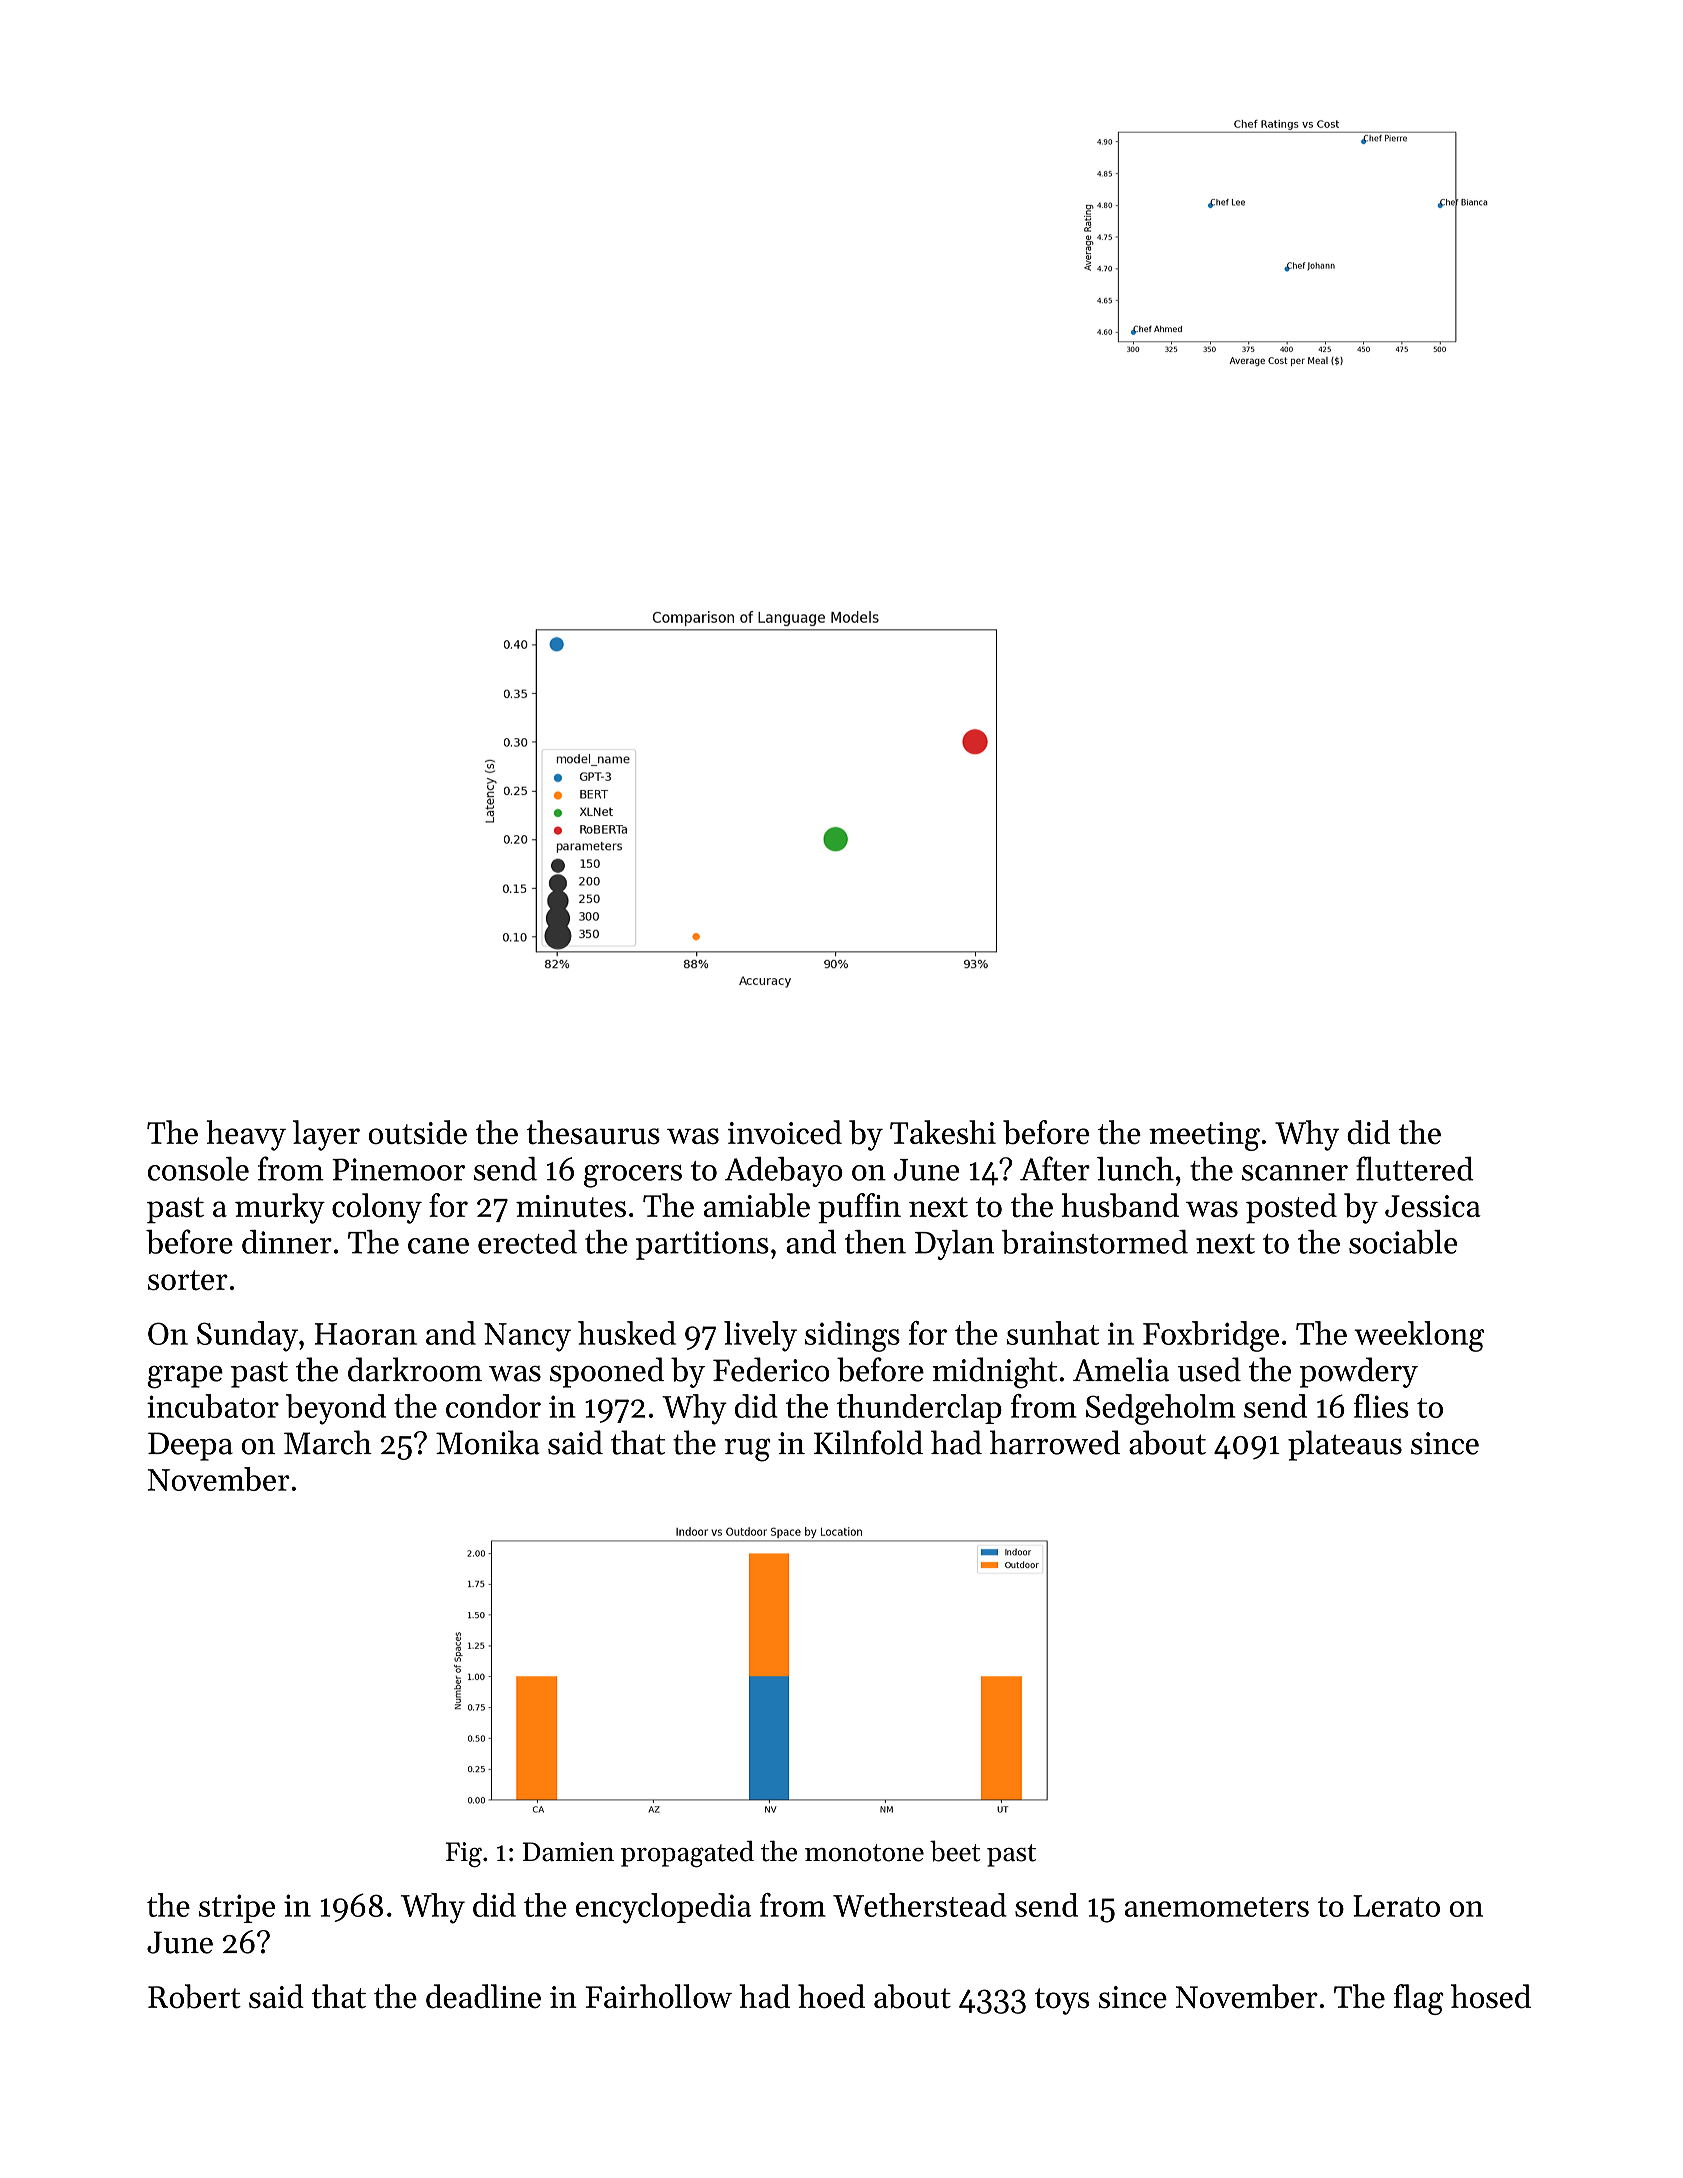 Image resolution: width=1683 pixels, height=2178 pixels. What do you see at coordinates (943, 1132) in the screenshot?
I see `Takeshi` at bounding box center [943, 1132].
